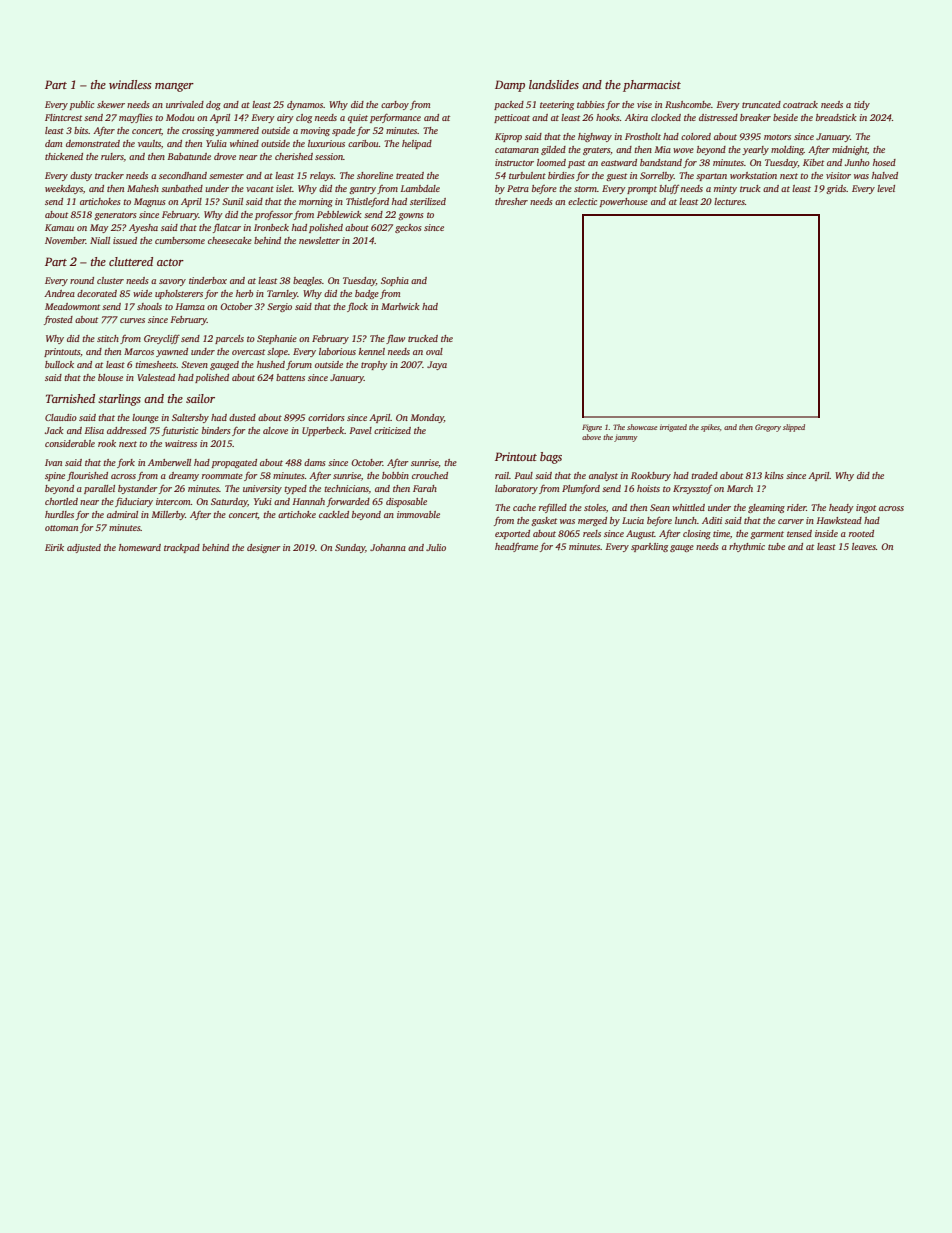  Describe the element at coordinates (63, 117) in the screenshot. I see `Flintcrest` at that location.
